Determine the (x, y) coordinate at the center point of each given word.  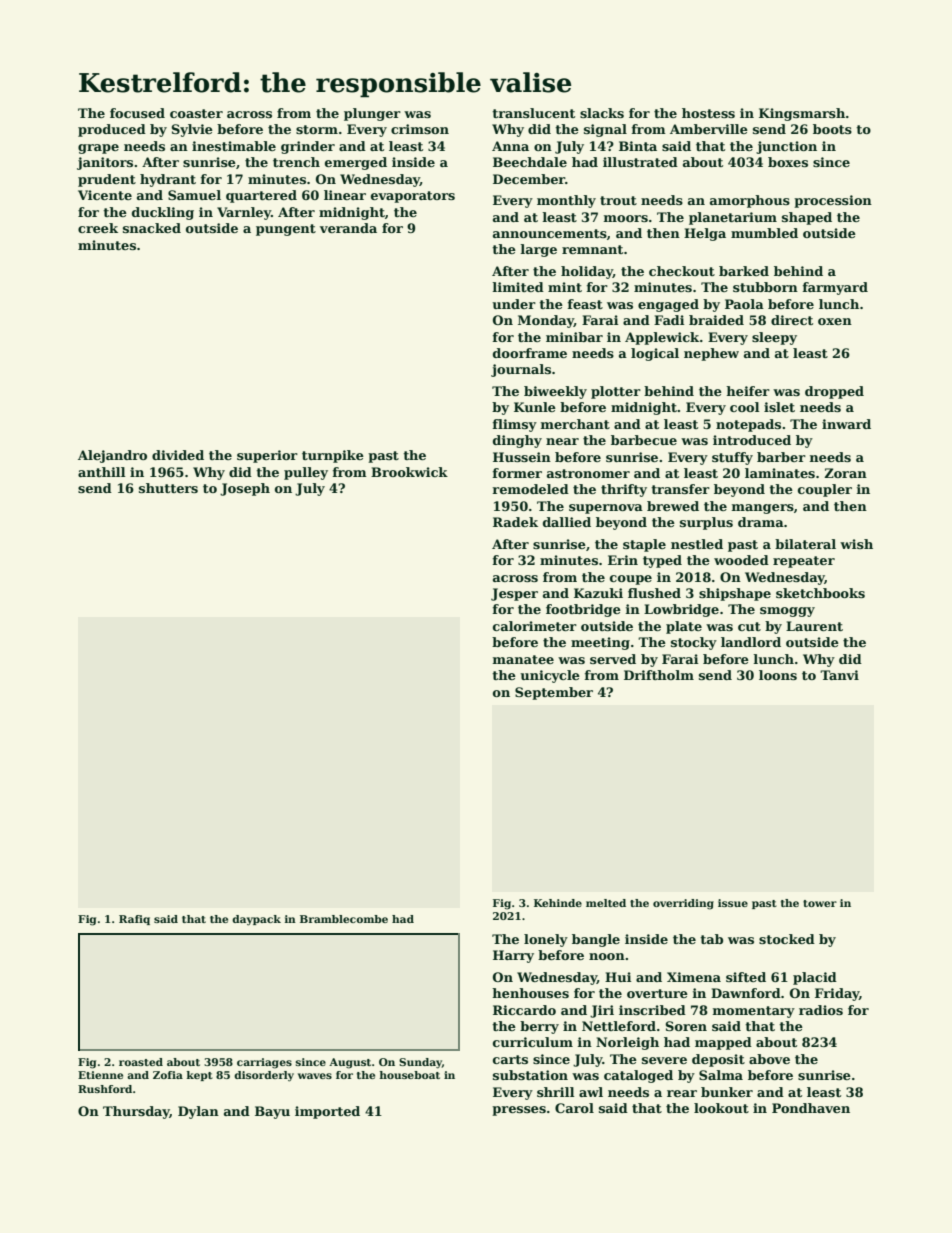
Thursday (136, 1112)
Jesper (514, 594)
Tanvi (839, 675)
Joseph (245, 489)
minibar (574, 337)
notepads (748, 425)
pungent (286, 230)
